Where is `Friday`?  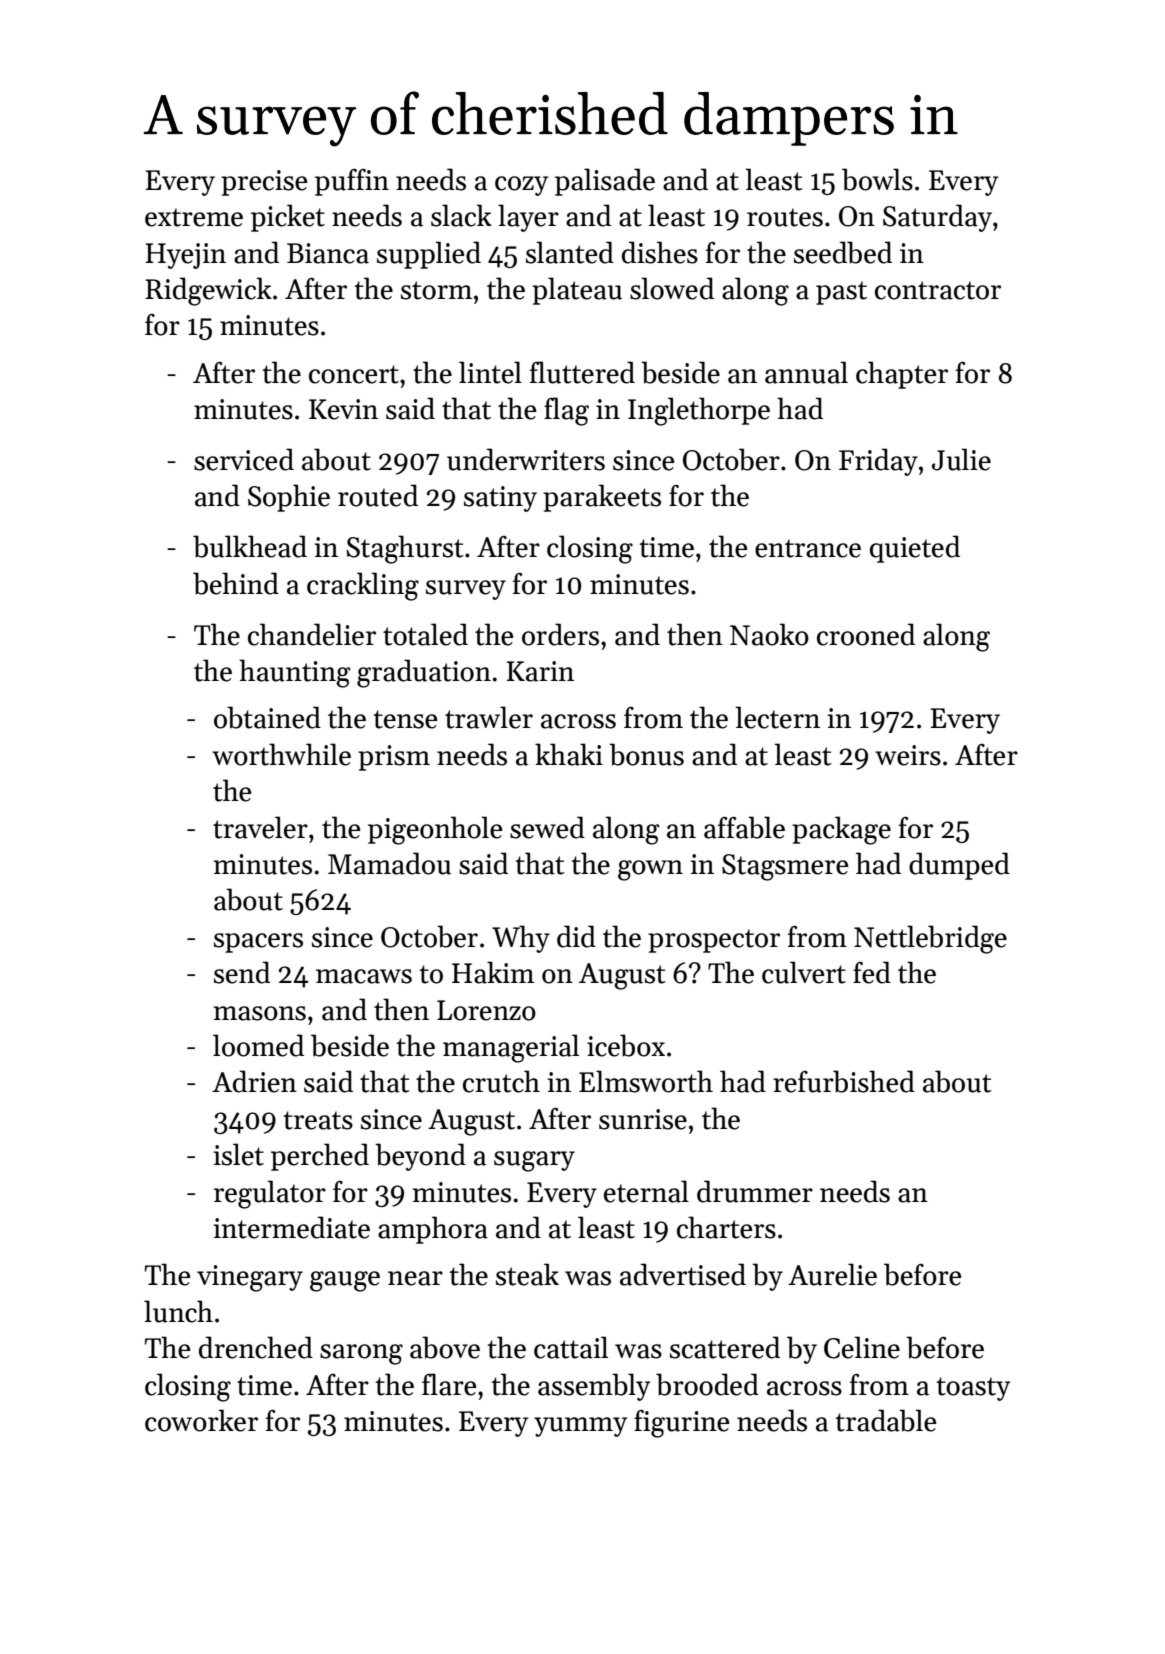
Friday is located at coordinates (878, 462).
